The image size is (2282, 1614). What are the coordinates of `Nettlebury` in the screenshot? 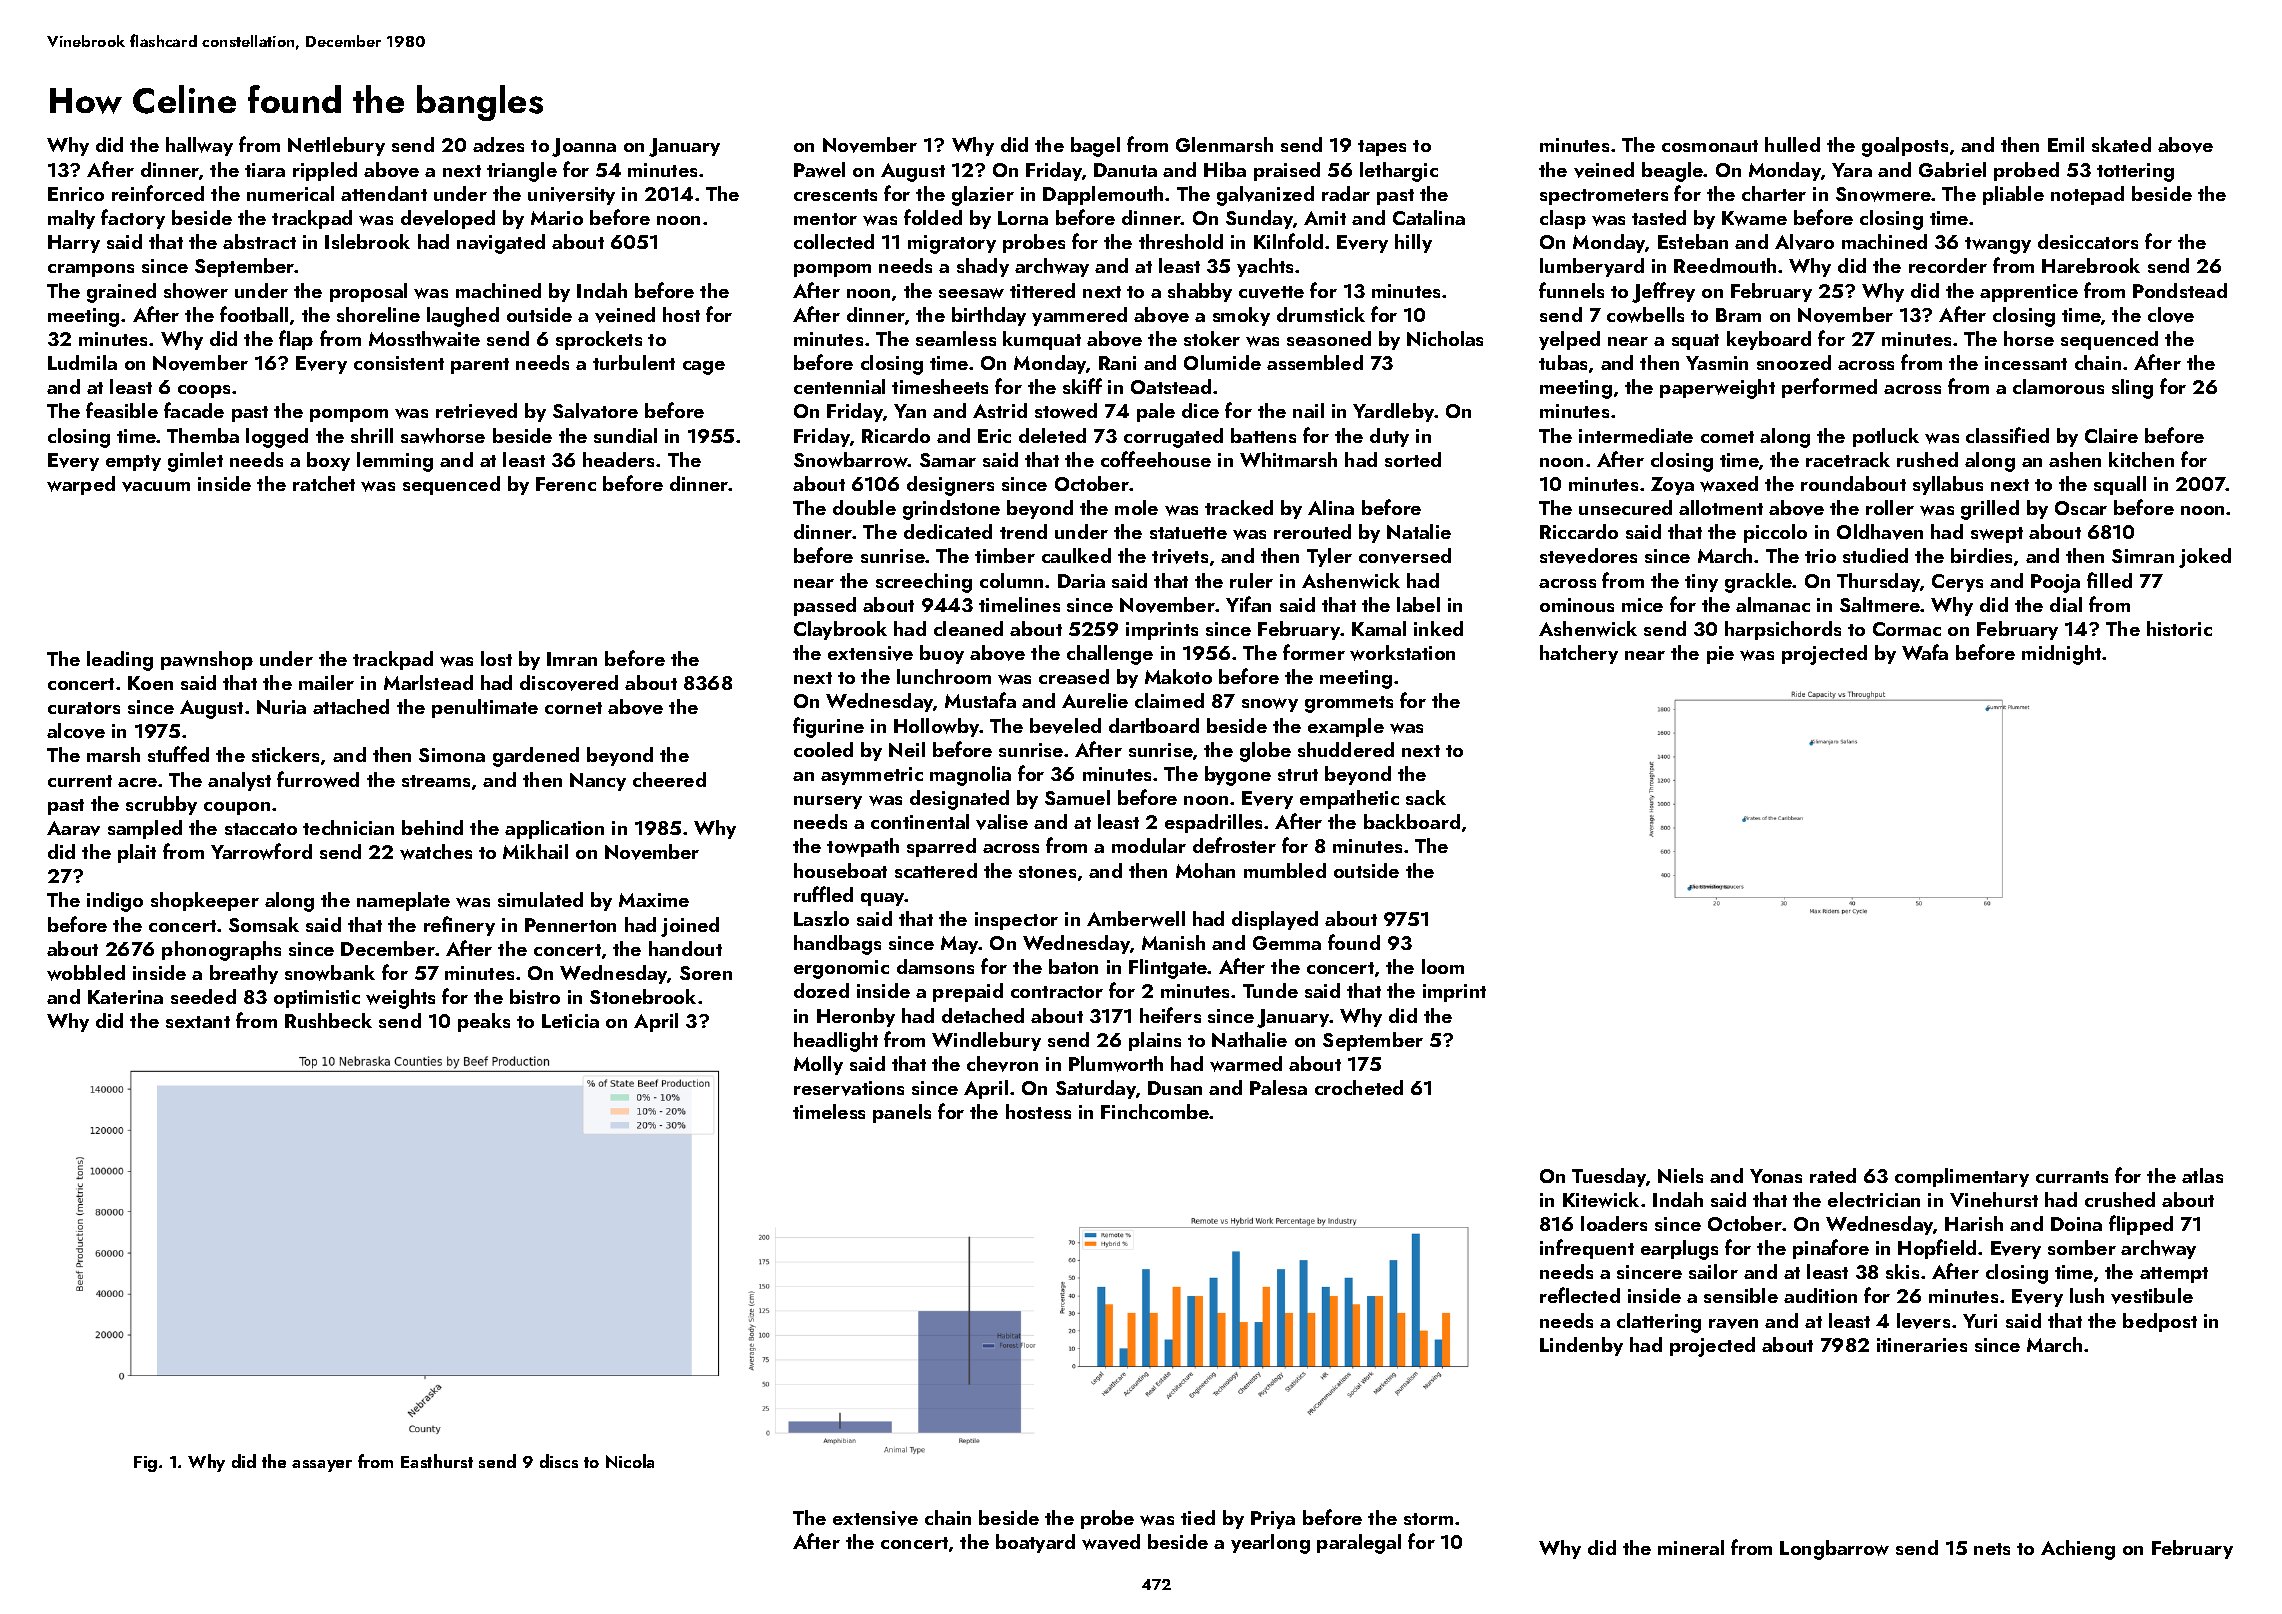 It's located at (336, 146).
